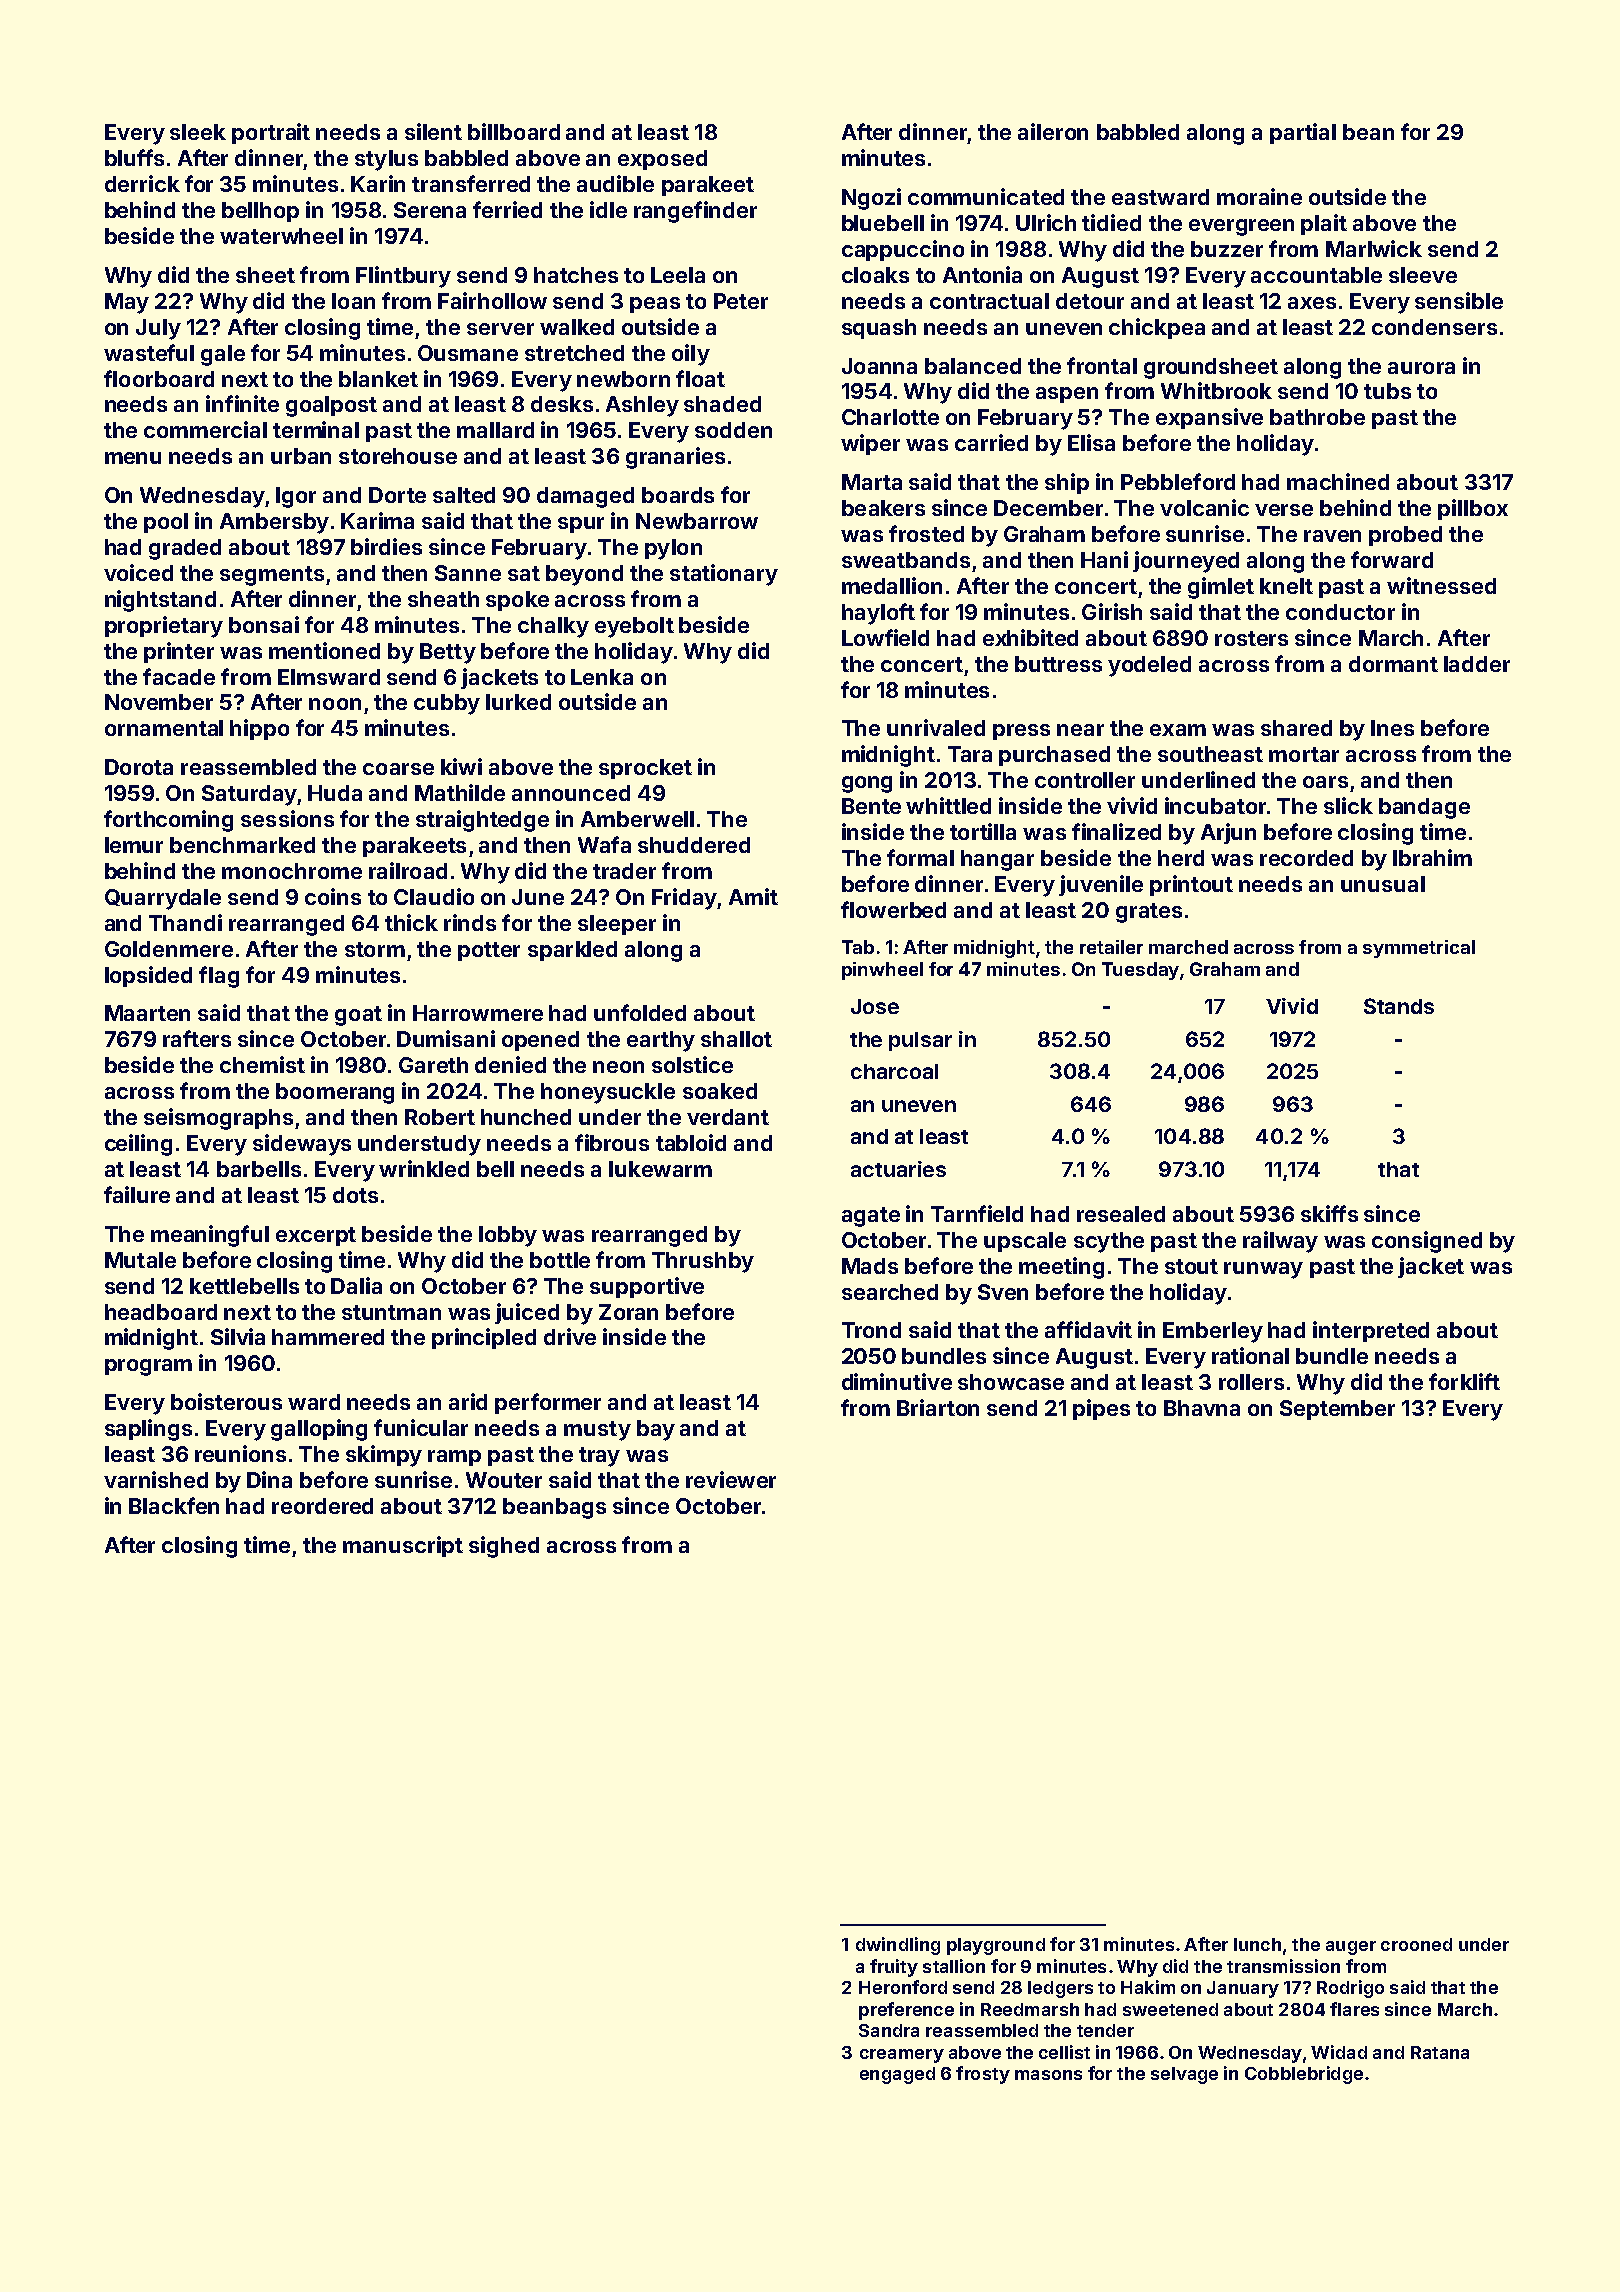  What do you see at coordinates (897, 2075) in the screenshot?
I see `engaged` at bounding box center [897, 2075].
